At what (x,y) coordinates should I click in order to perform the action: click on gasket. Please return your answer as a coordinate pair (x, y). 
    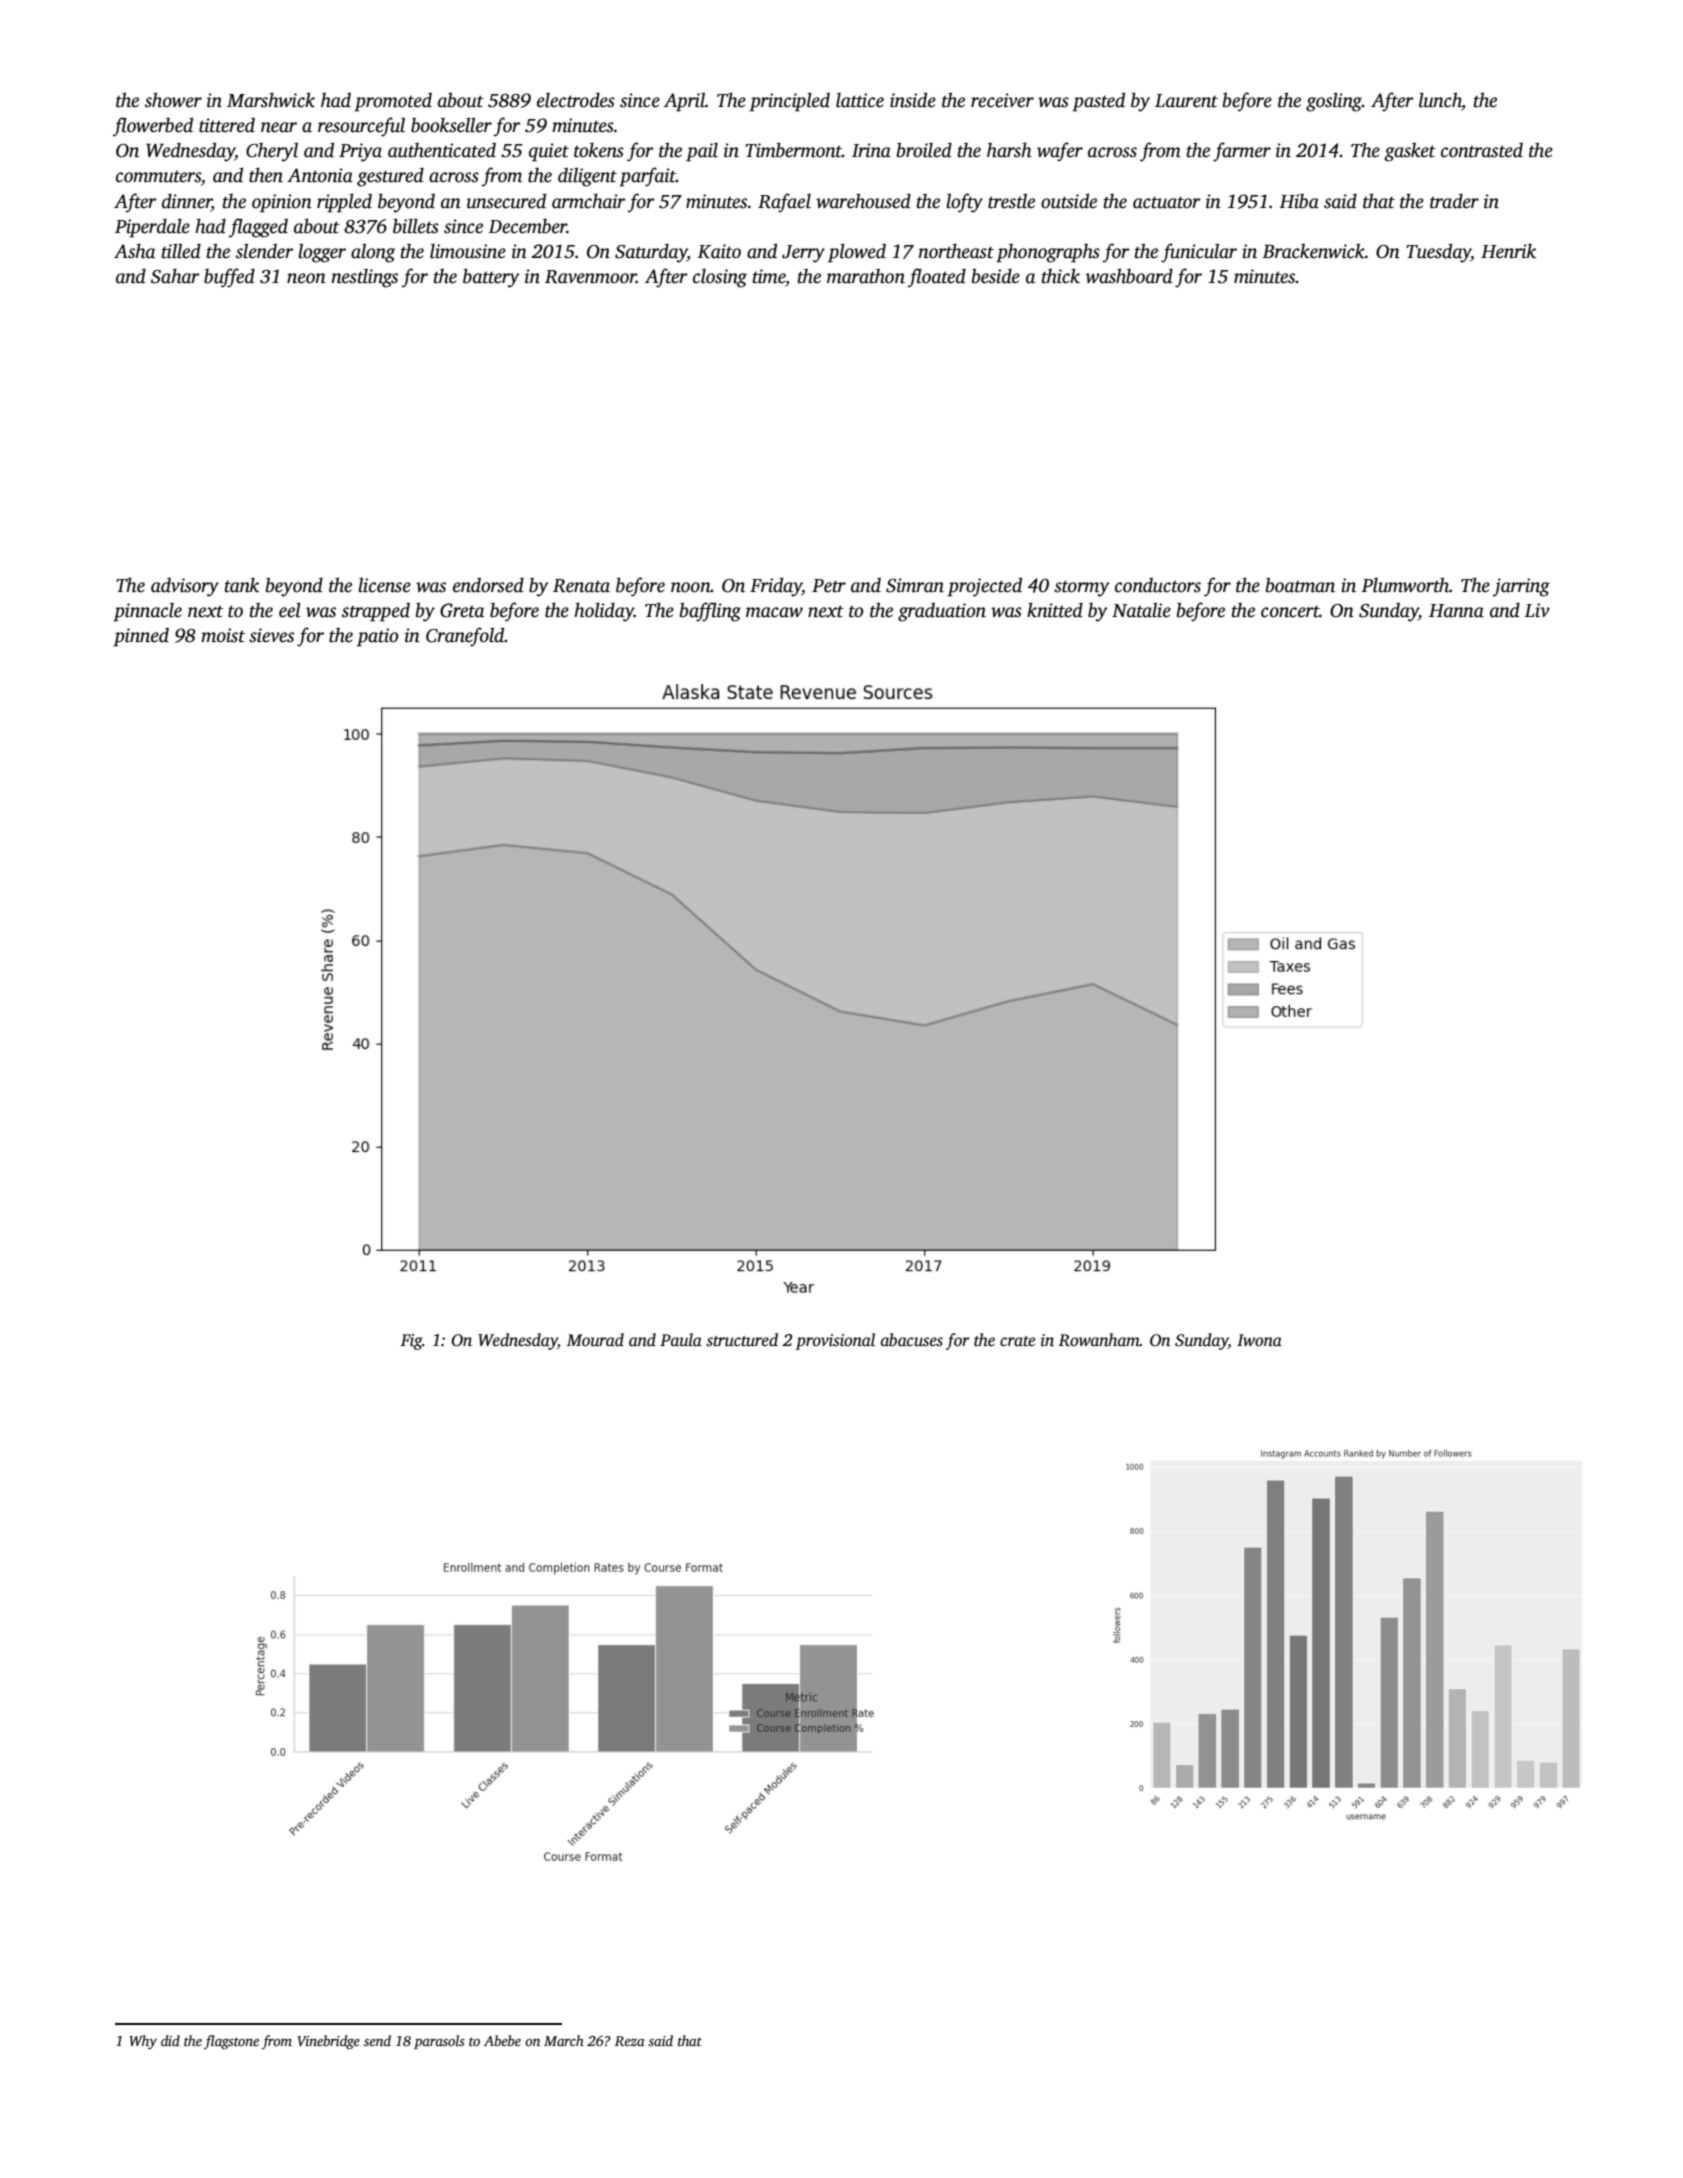
    Looking at the image, I should click on (1410, 152).
